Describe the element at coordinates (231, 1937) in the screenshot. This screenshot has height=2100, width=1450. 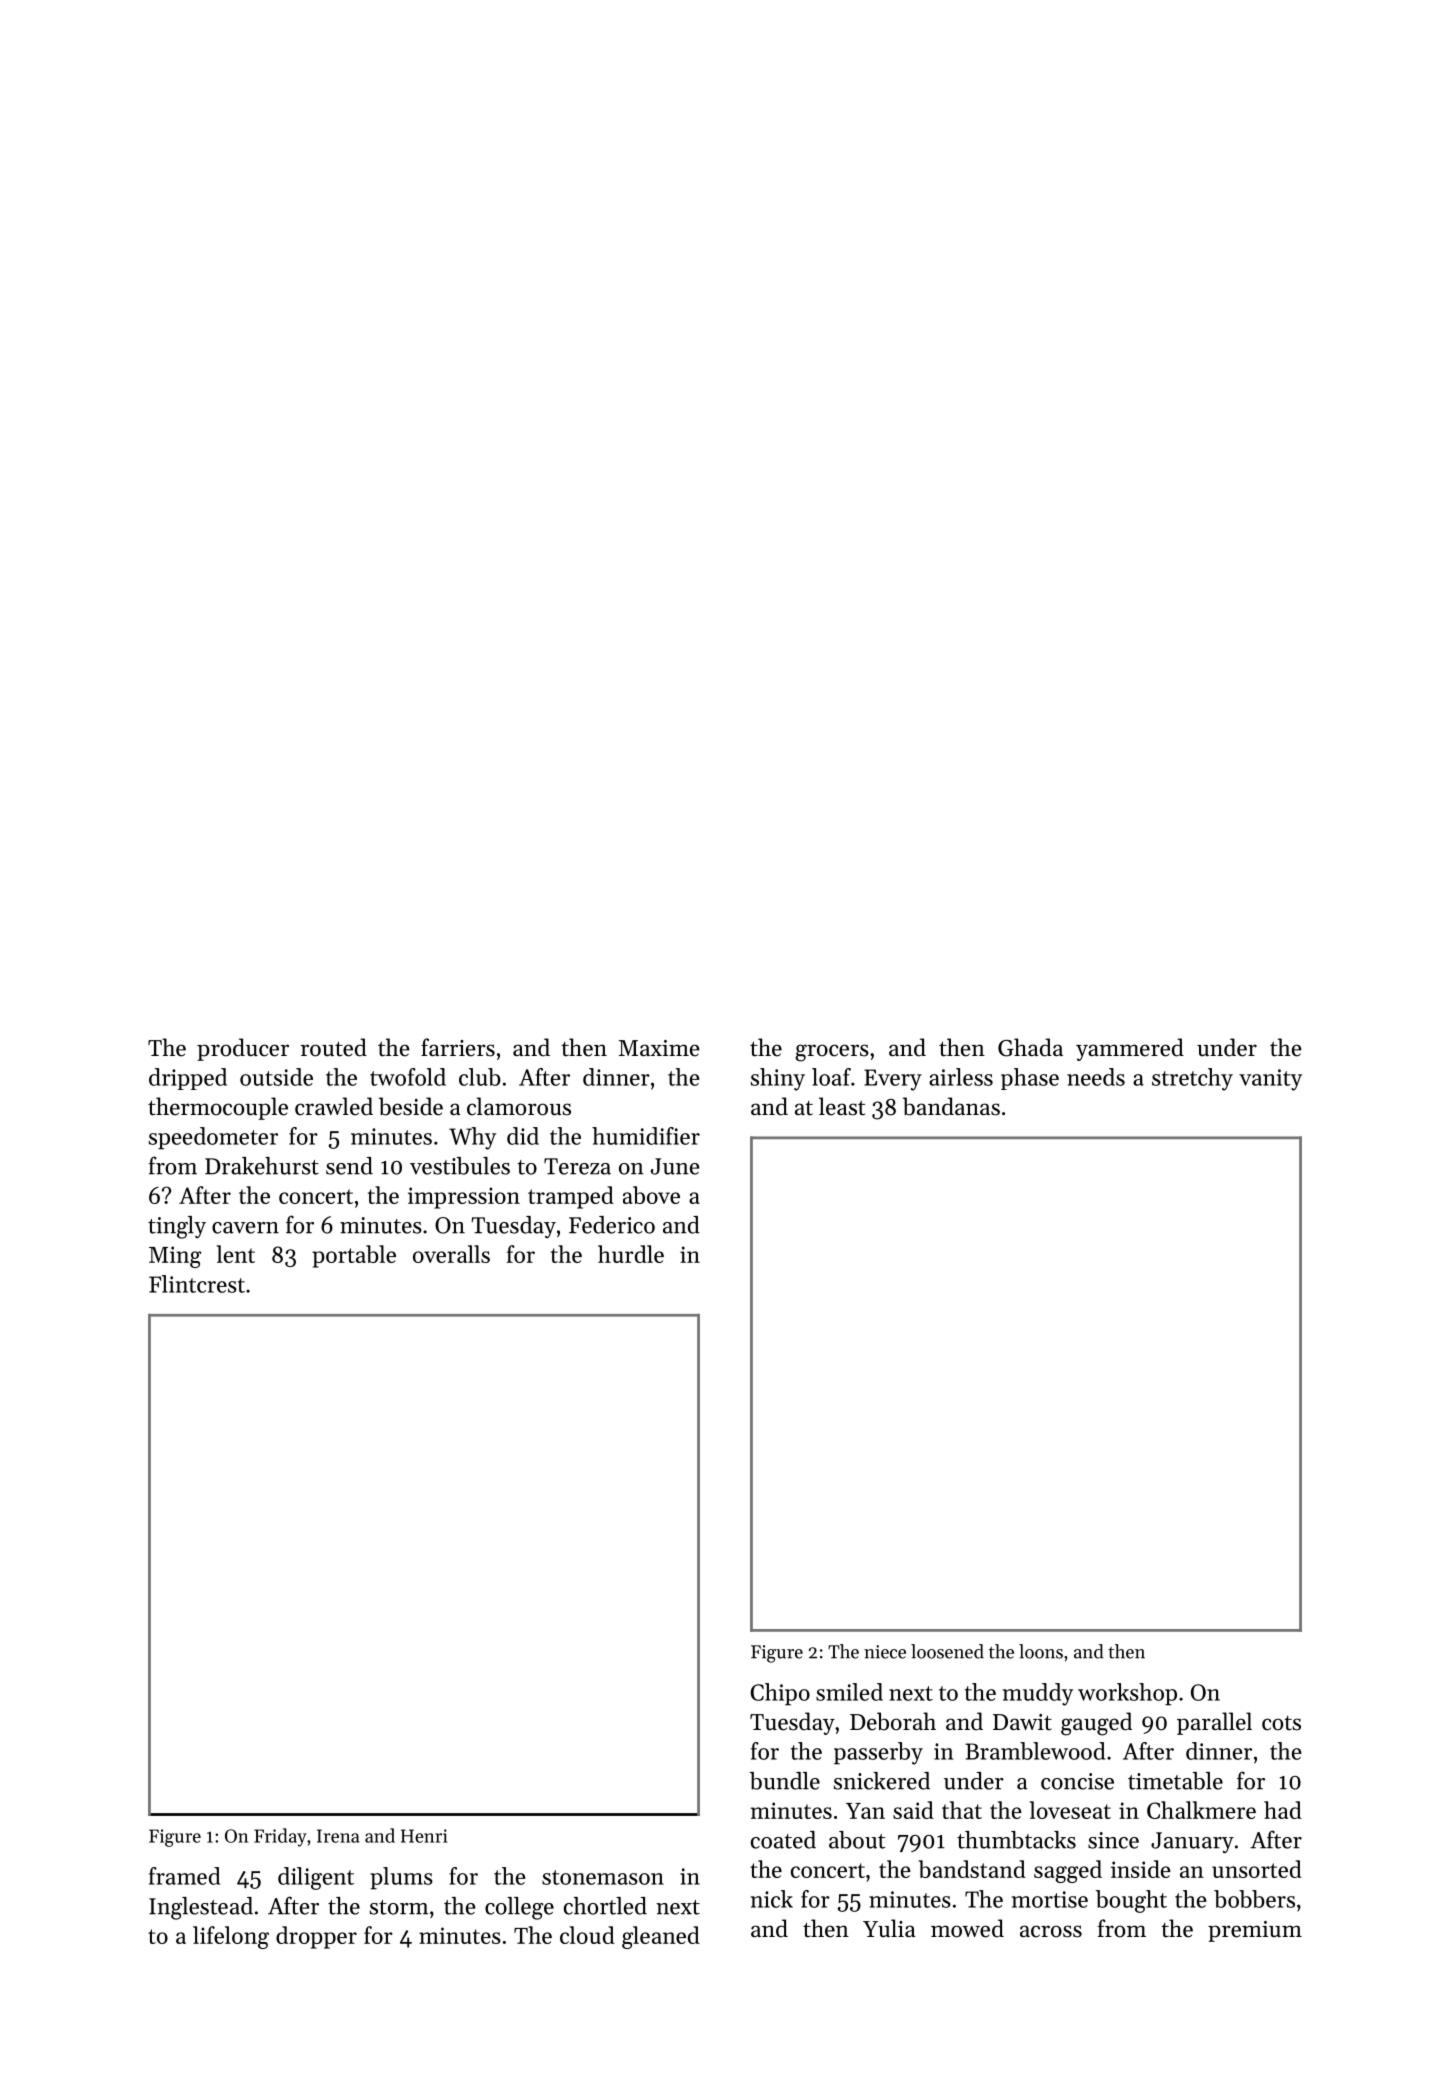
I see `lifelong` at that location.
